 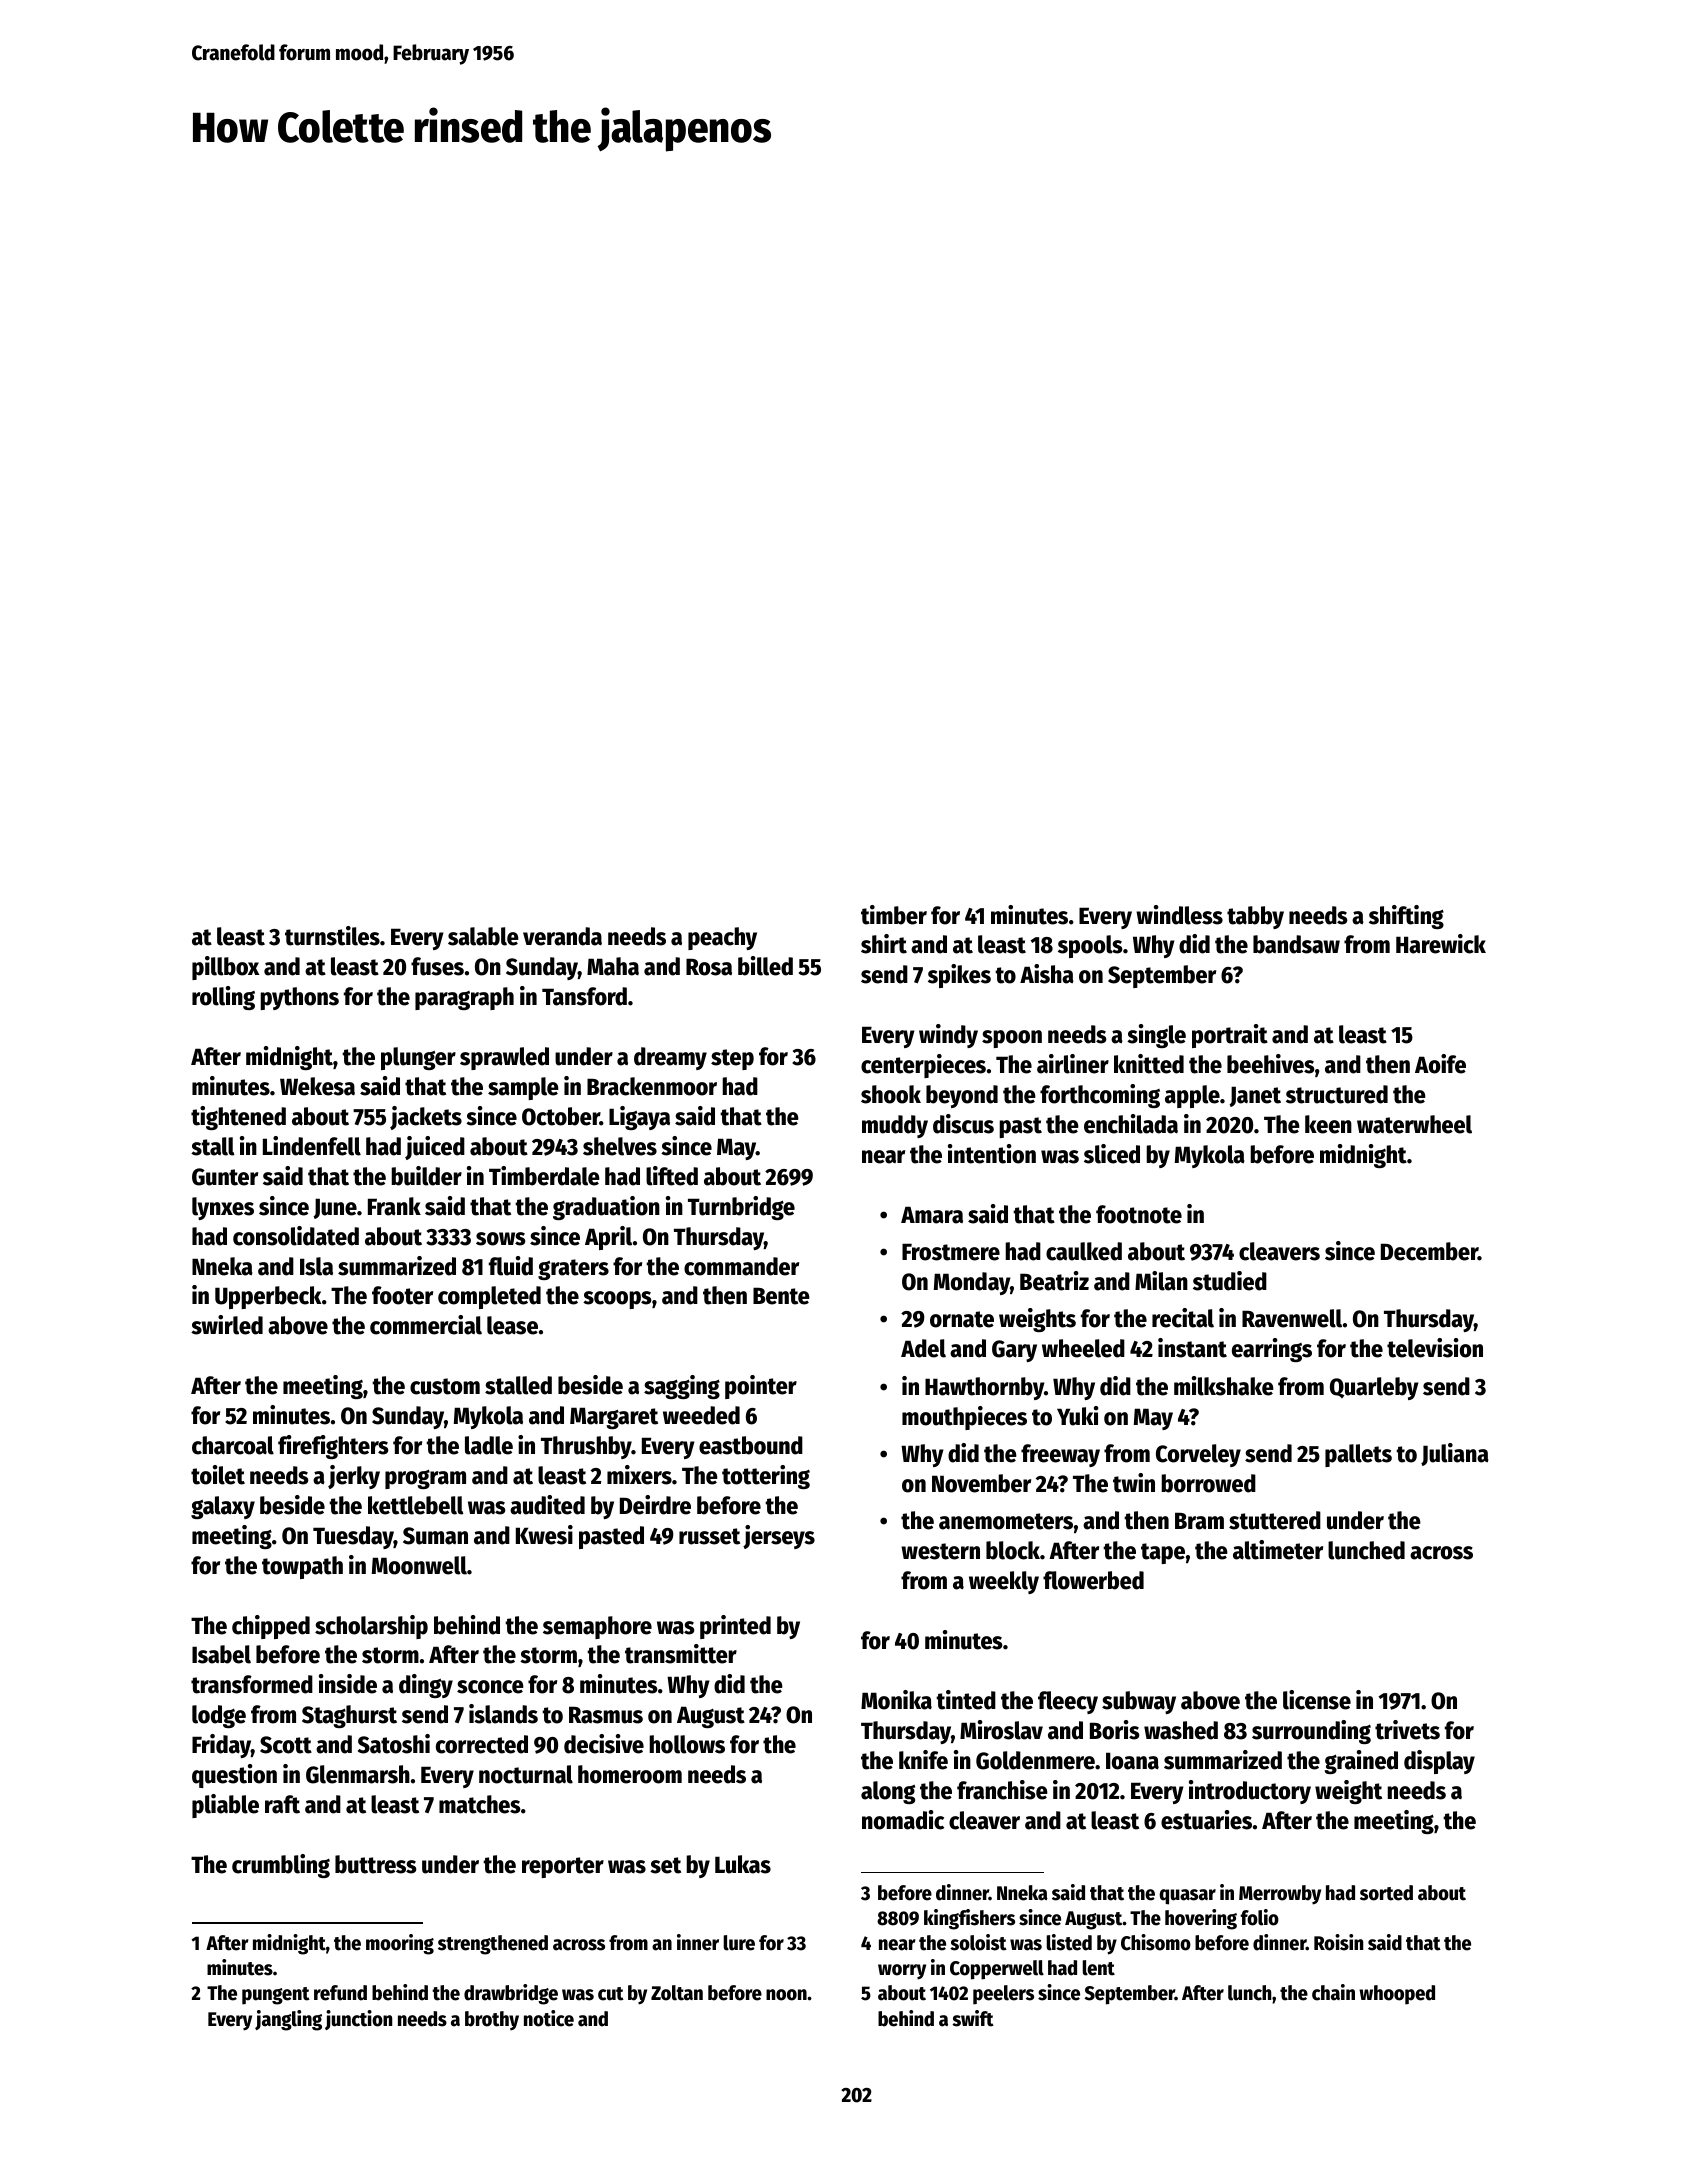 I want to click on Harewick, so click(x=1441, y=944).
